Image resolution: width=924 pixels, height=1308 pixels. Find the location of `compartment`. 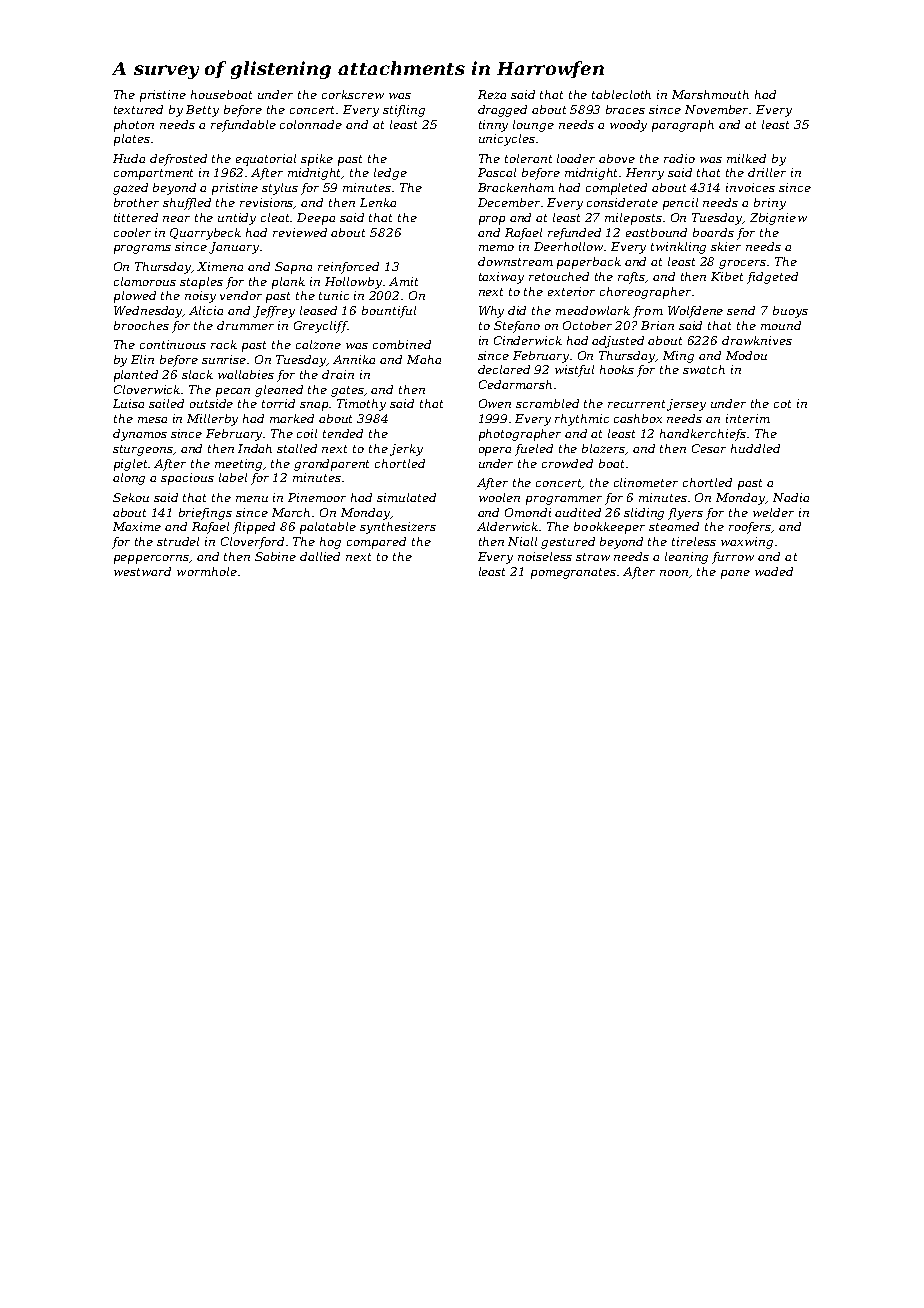

compartment is located at coordinates (153, 174).
